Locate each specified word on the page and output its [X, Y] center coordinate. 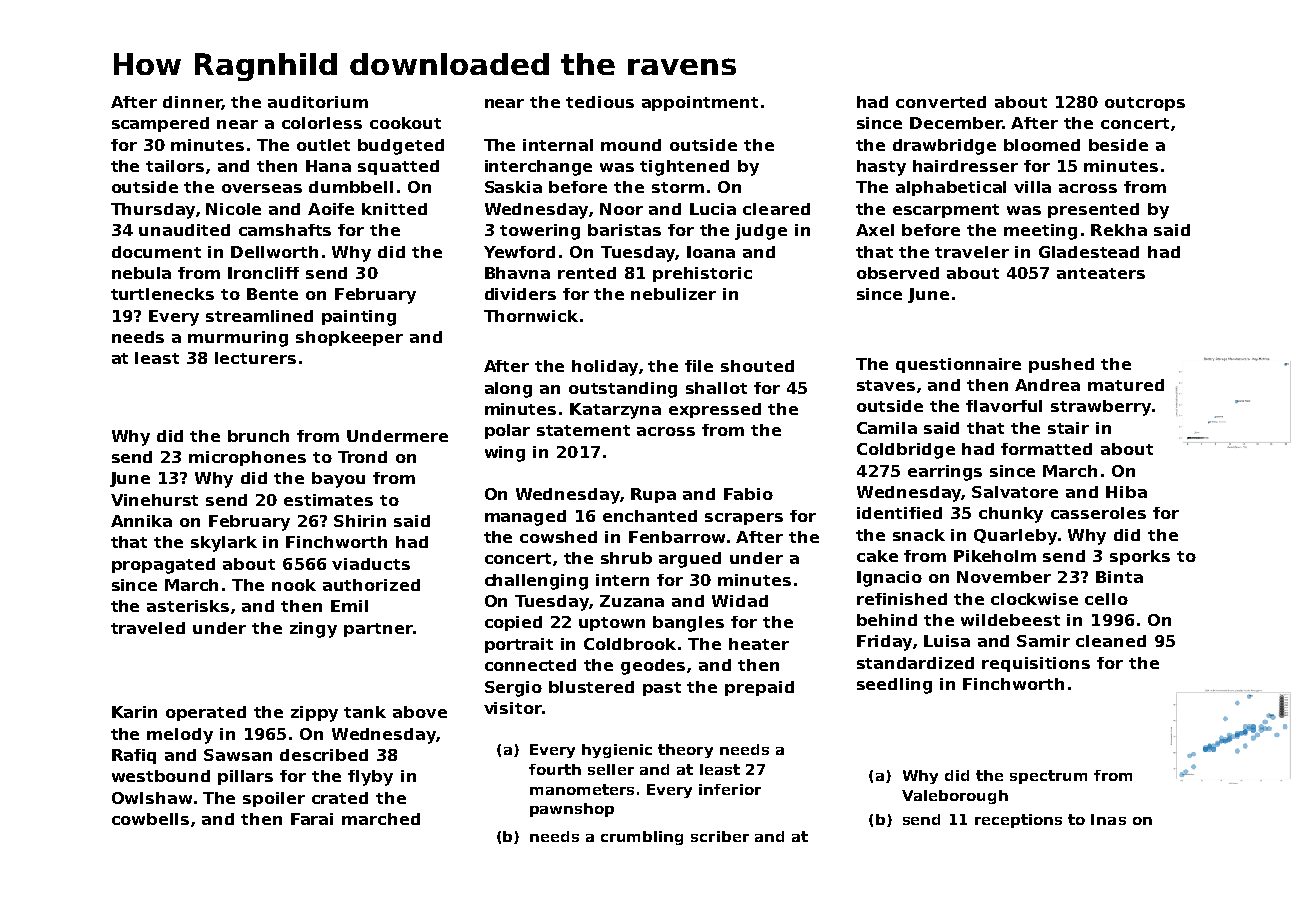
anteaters [1101, 273]
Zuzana [632, 601]
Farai [312, 819]
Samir [1043, 641]
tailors [175, 166]
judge [761, 232]
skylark [224, 544]
